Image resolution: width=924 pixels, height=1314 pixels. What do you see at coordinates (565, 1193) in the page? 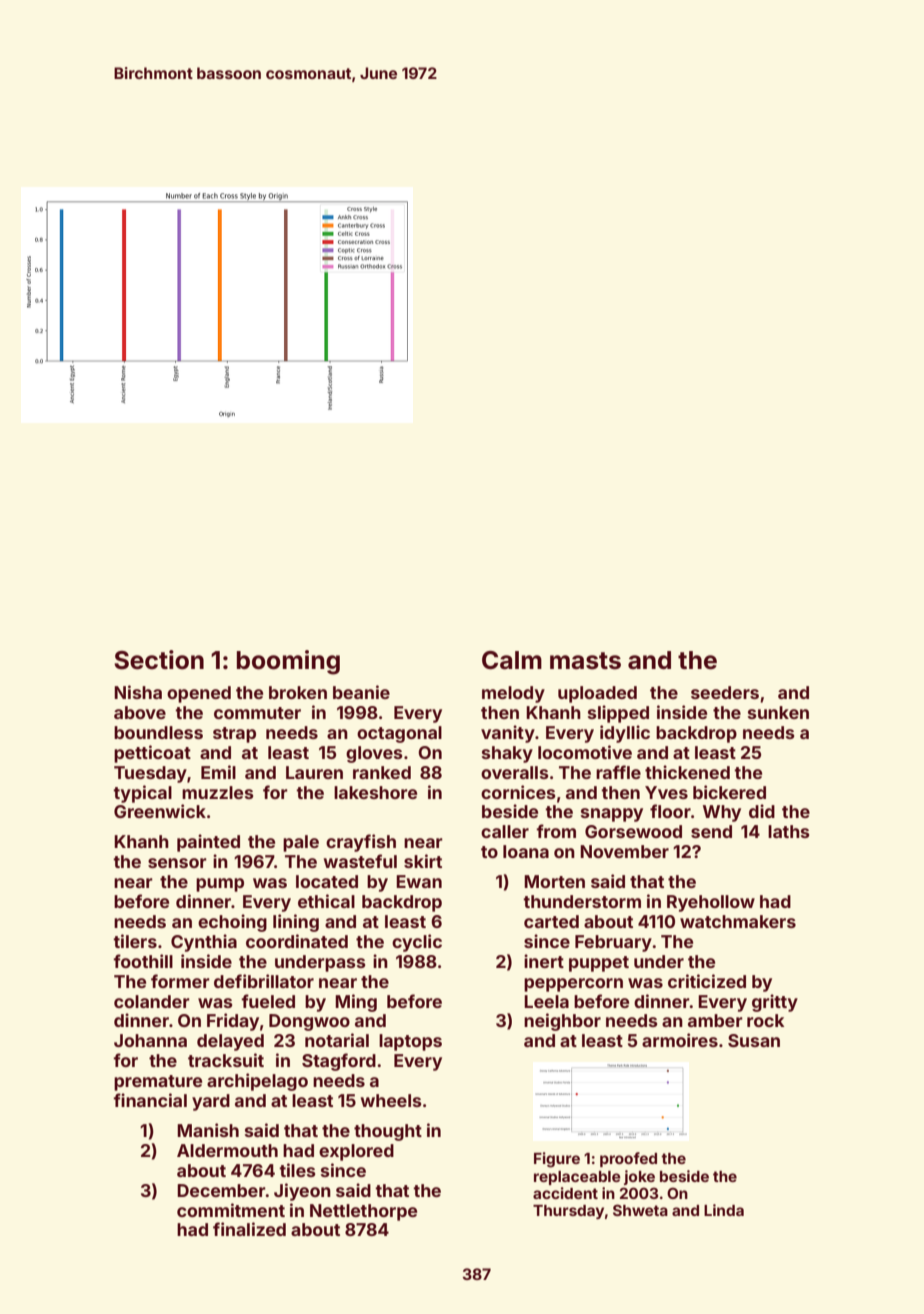
I see `accident` at bounding box center [565, 1193].
